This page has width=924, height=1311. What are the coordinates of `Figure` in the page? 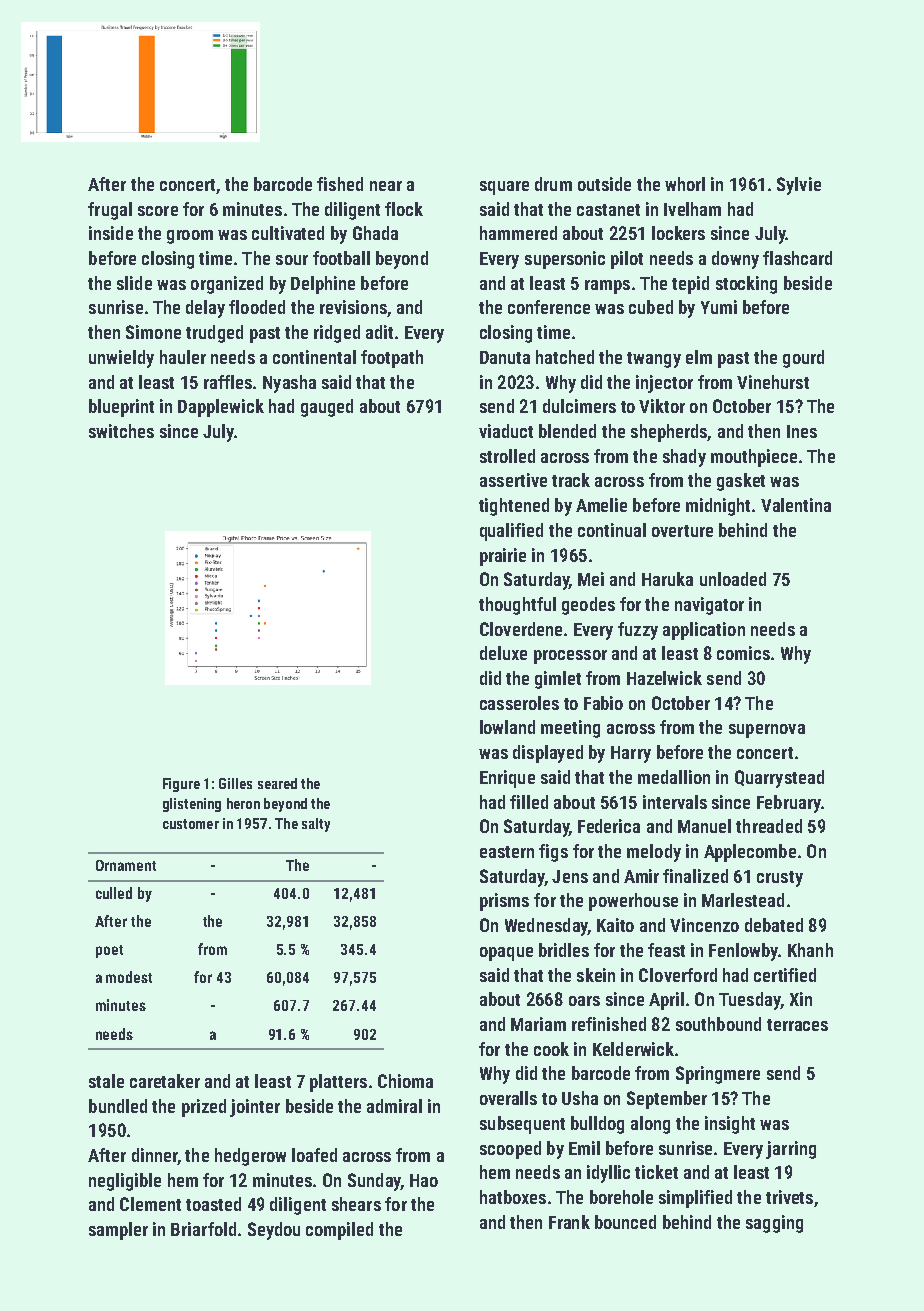 It's located at (181, 785).
